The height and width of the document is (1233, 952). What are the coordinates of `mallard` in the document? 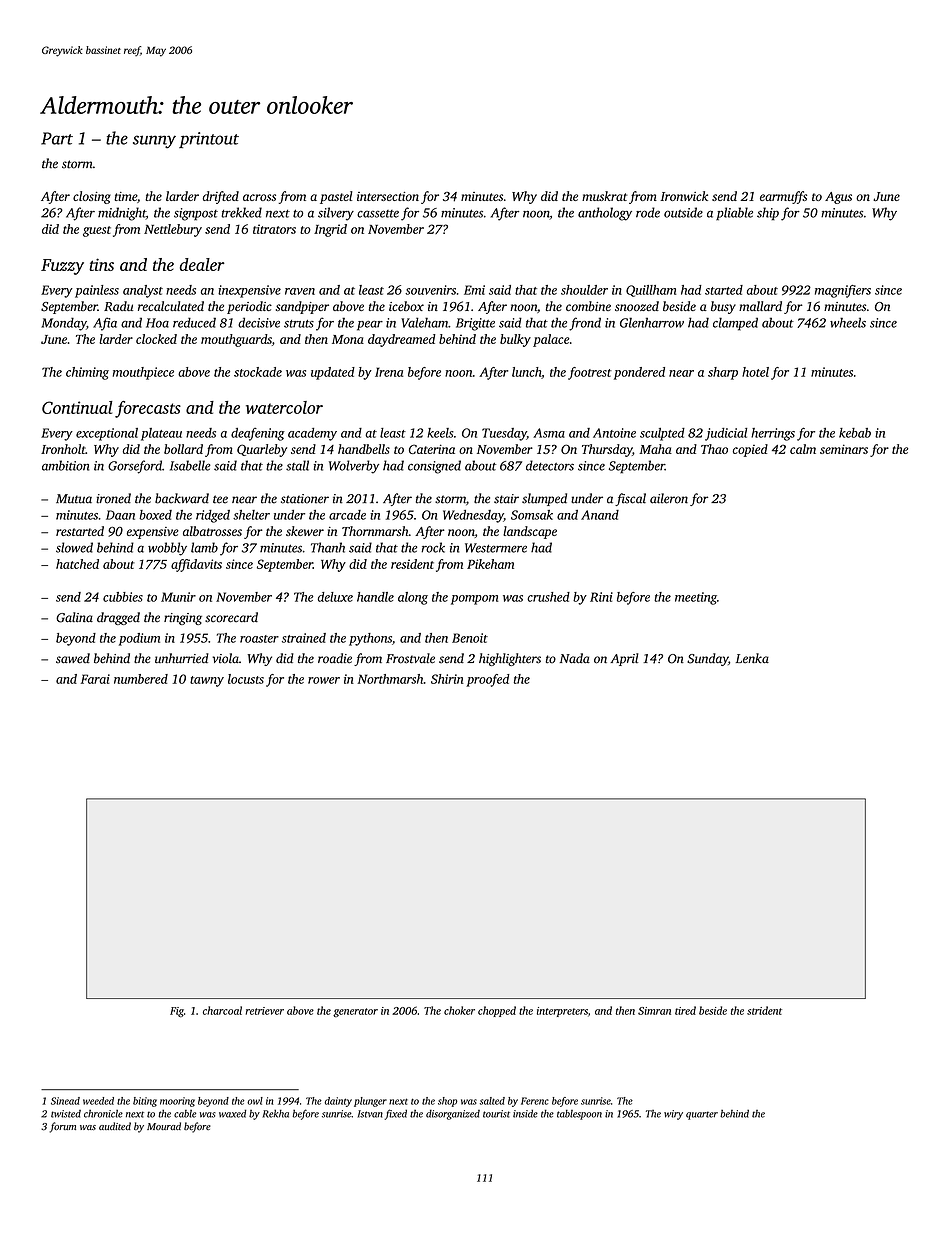 It's located at (760, 306).
